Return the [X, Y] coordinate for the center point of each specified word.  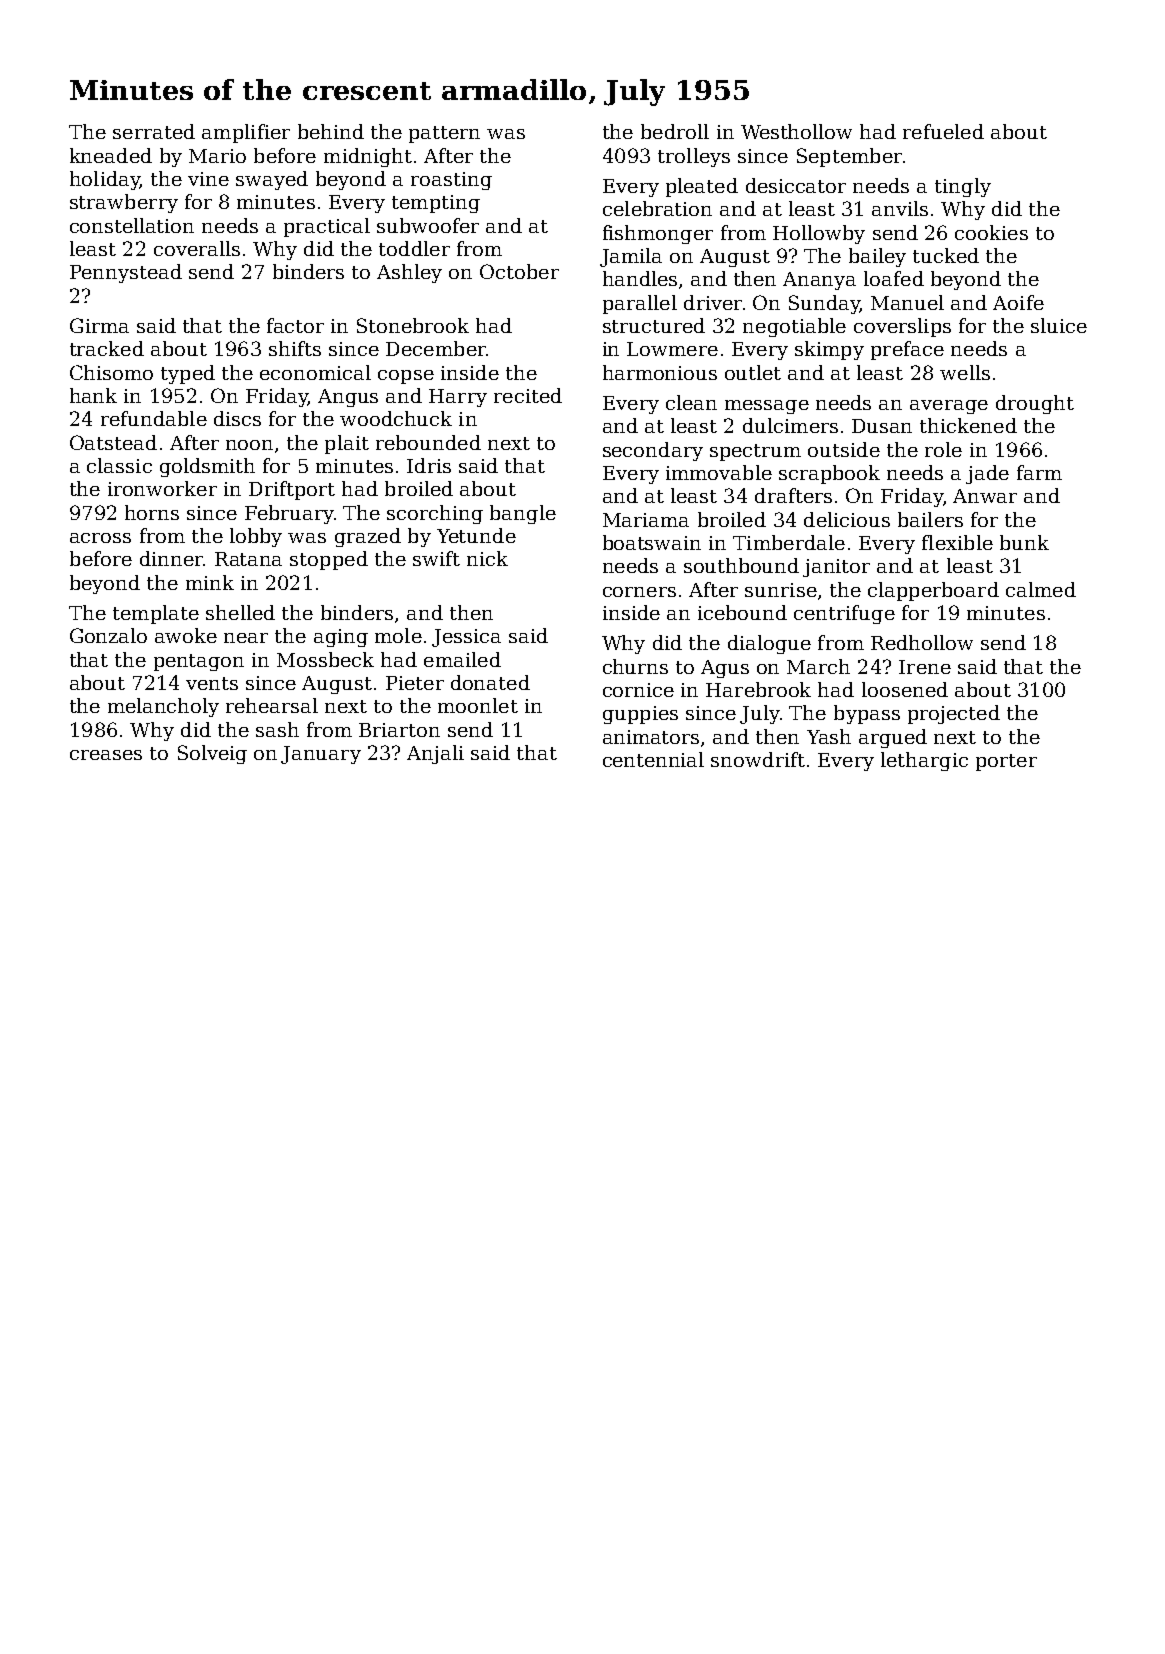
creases [106, 755]
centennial [653, 759]
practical [327, 227]
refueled [943, 131]
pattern [444, 134]
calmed [1041, 589]
